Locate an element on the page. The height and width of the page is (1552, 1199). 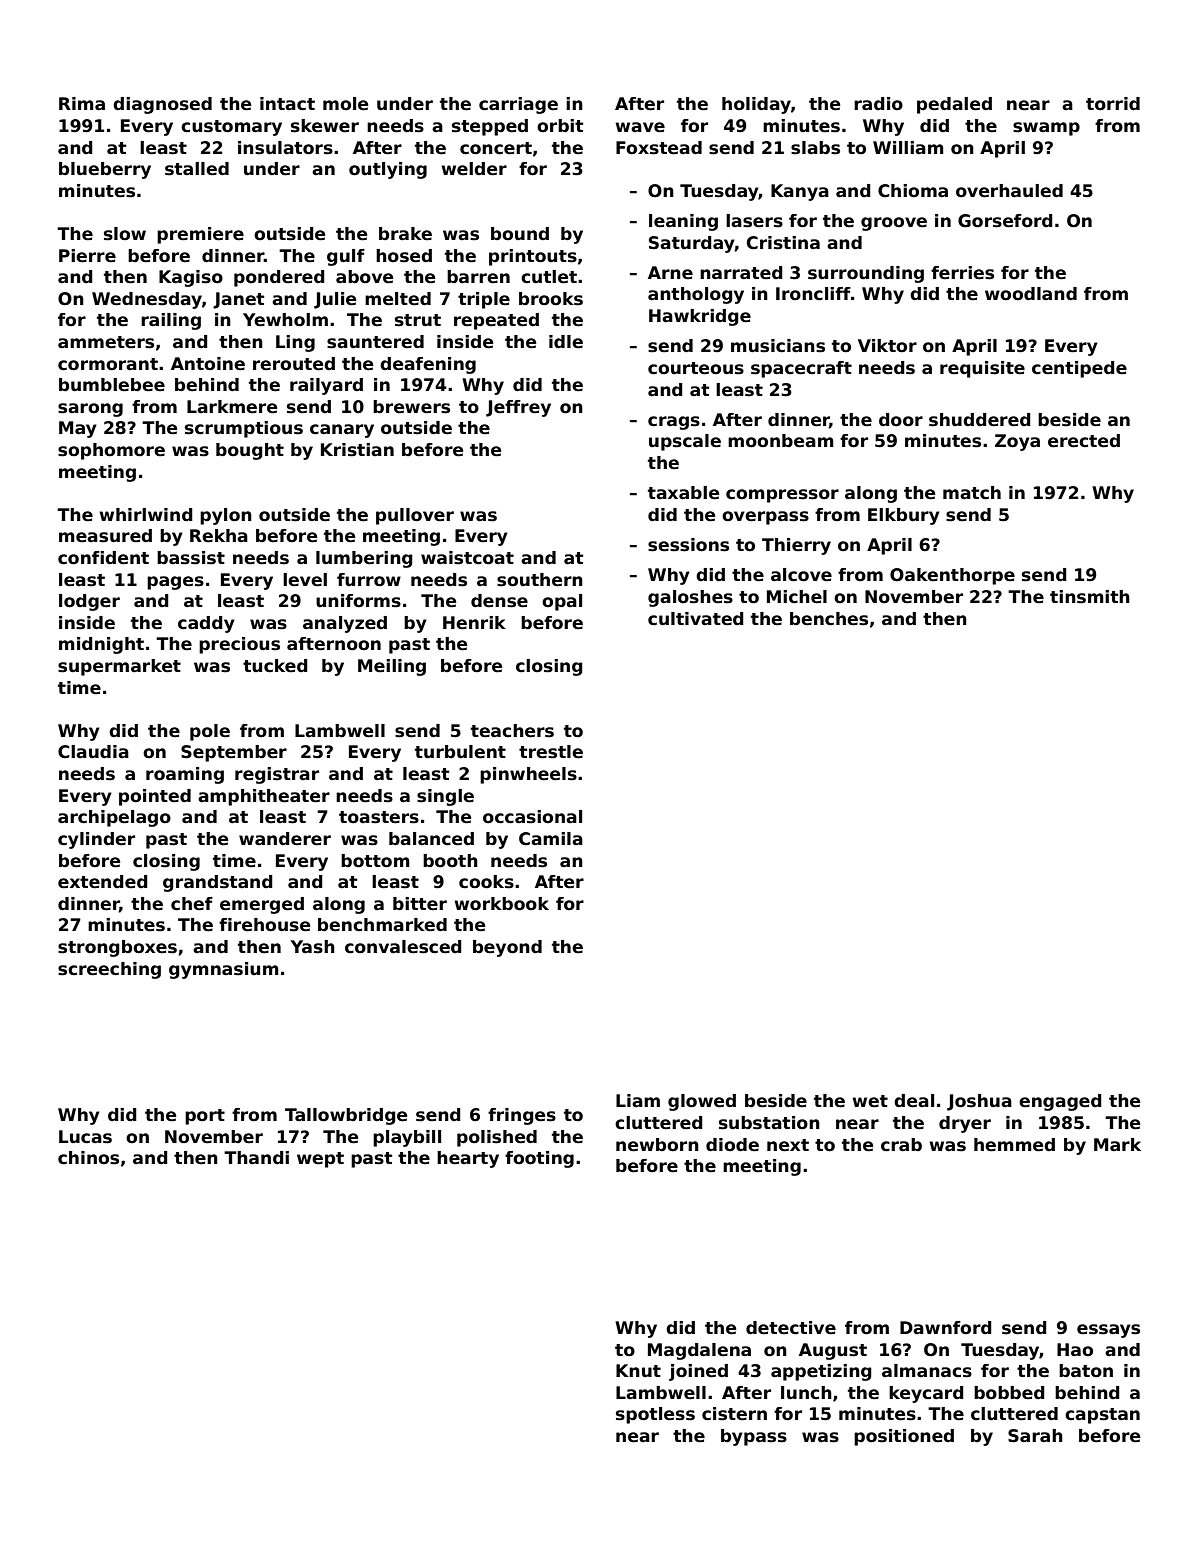
Henrik is located at coordinates (474, 623).
